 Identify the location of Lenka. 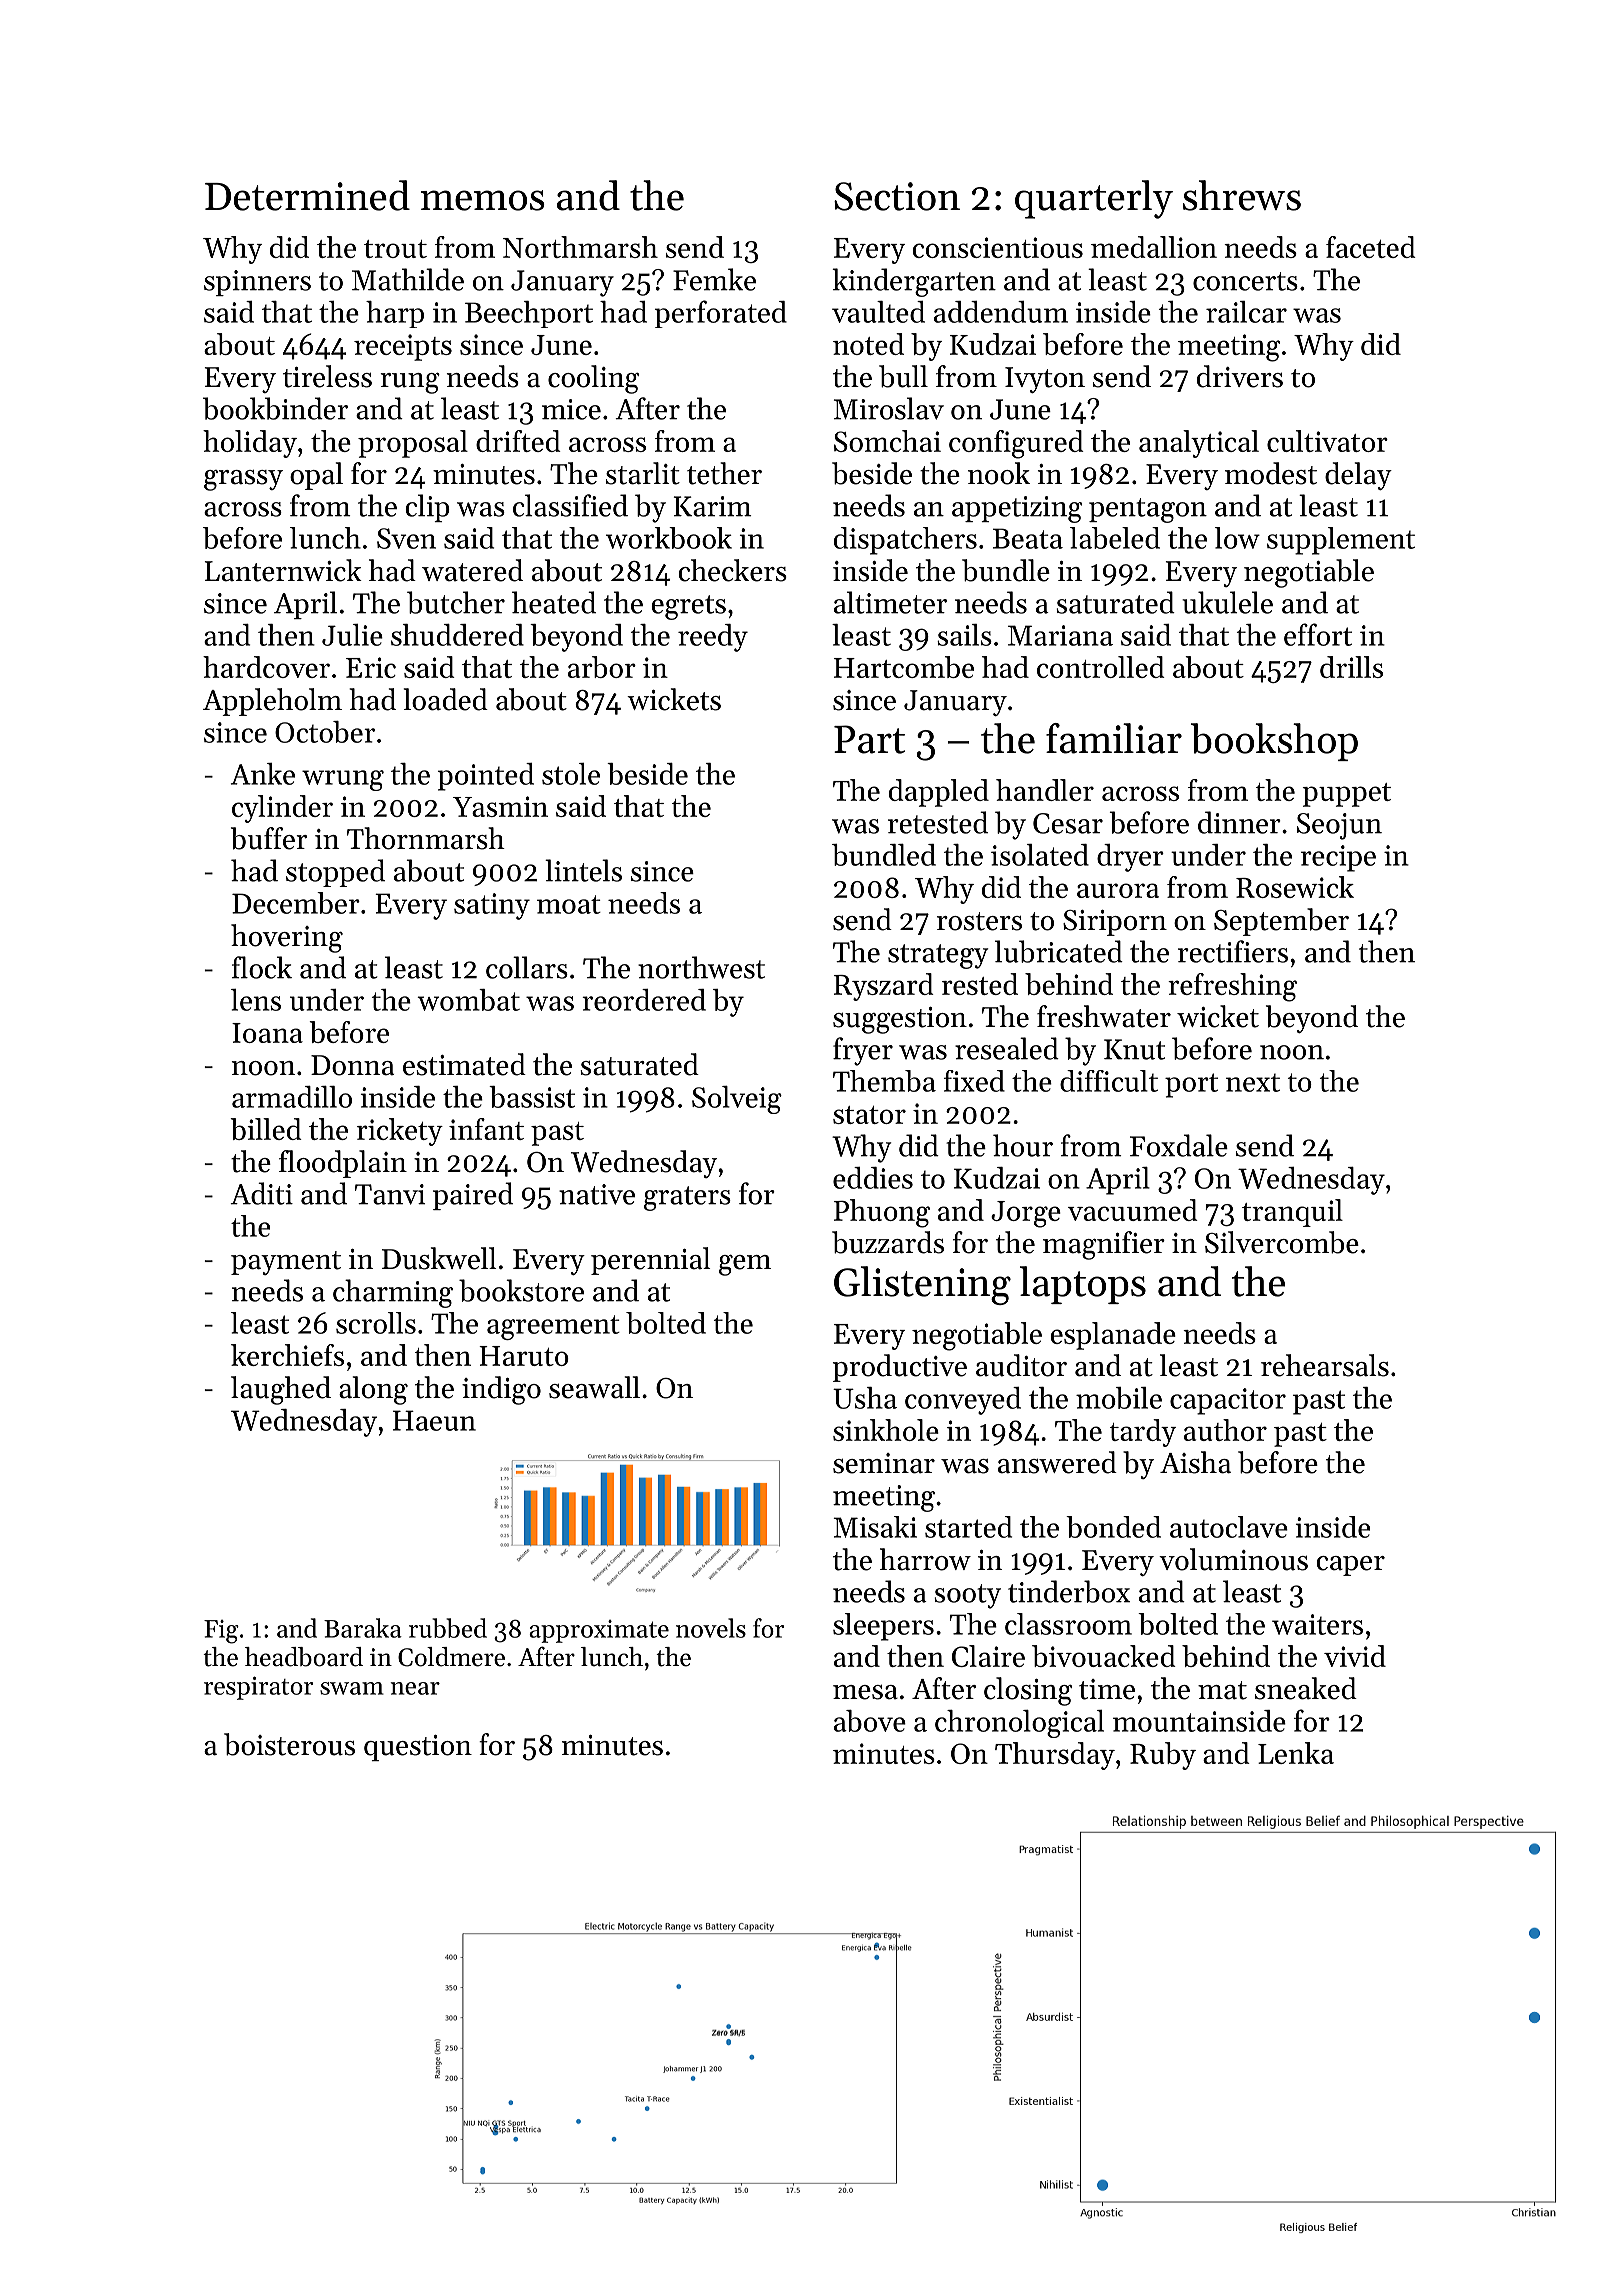
(1296, 1753).
